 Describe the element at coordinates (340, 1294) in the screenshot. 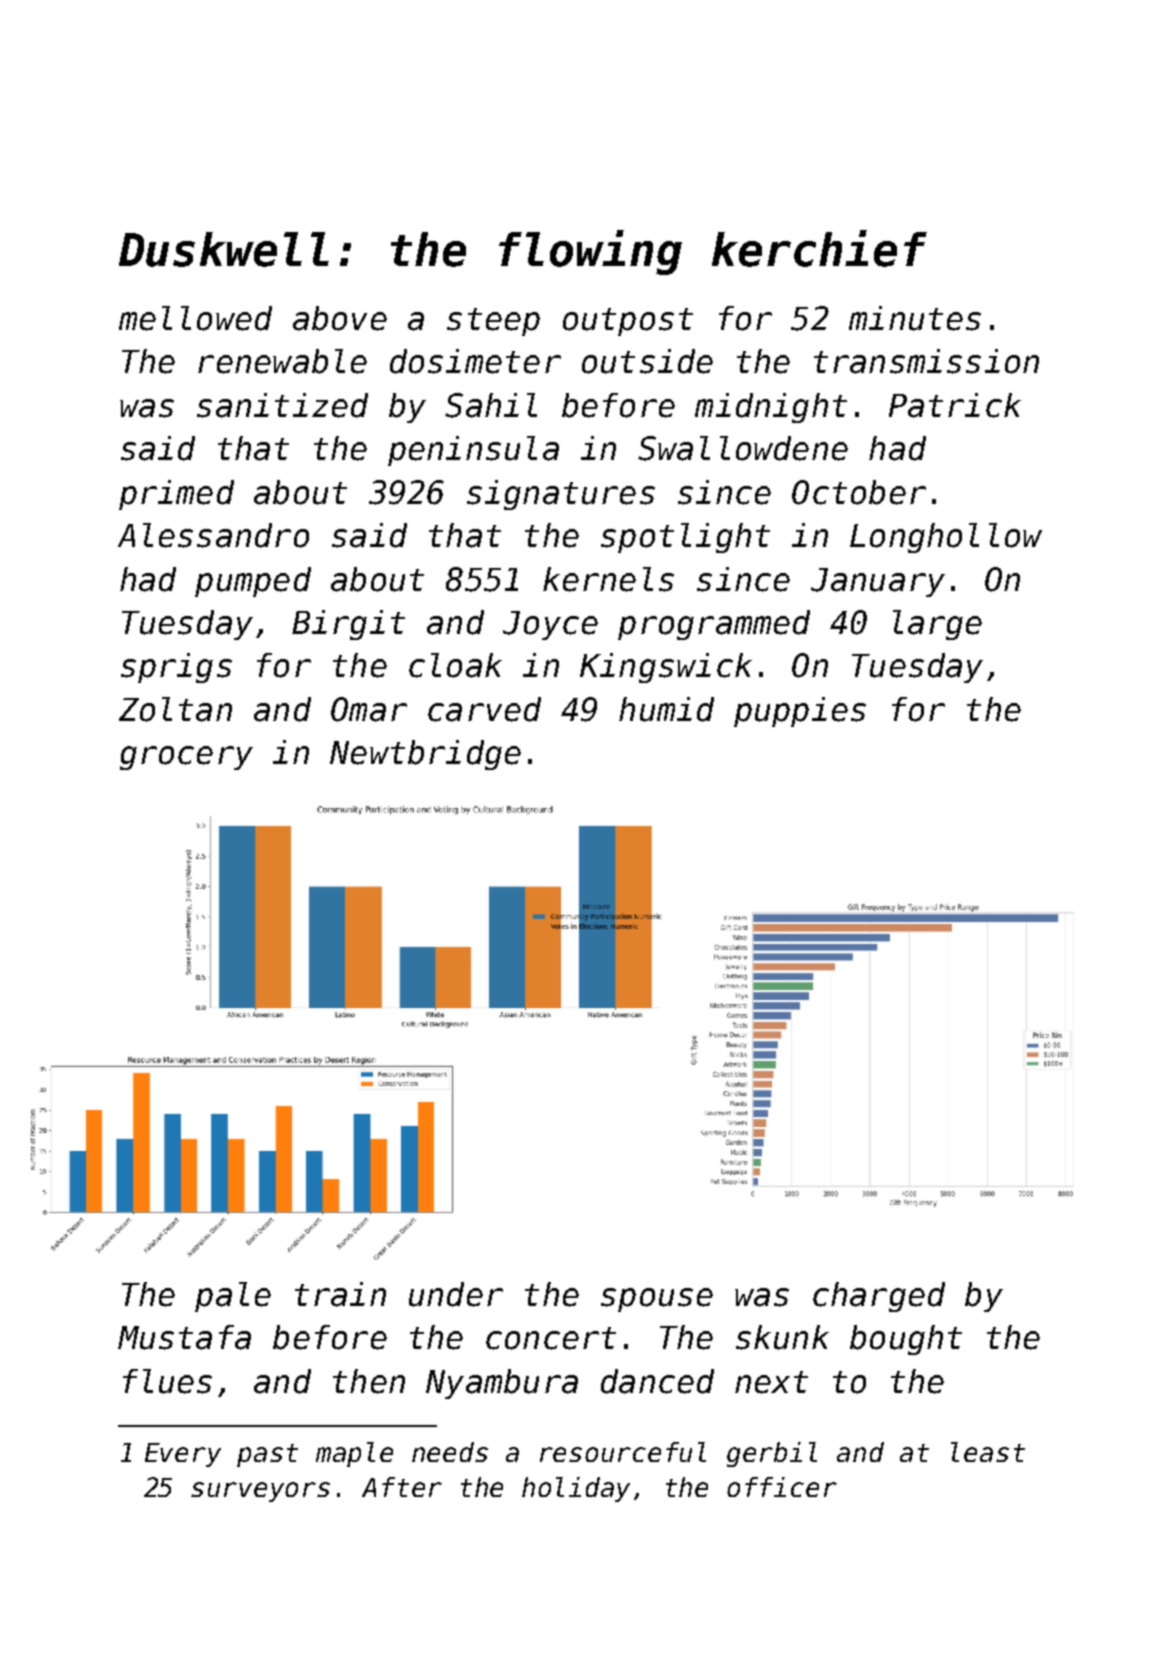

I see `train` at that location.
